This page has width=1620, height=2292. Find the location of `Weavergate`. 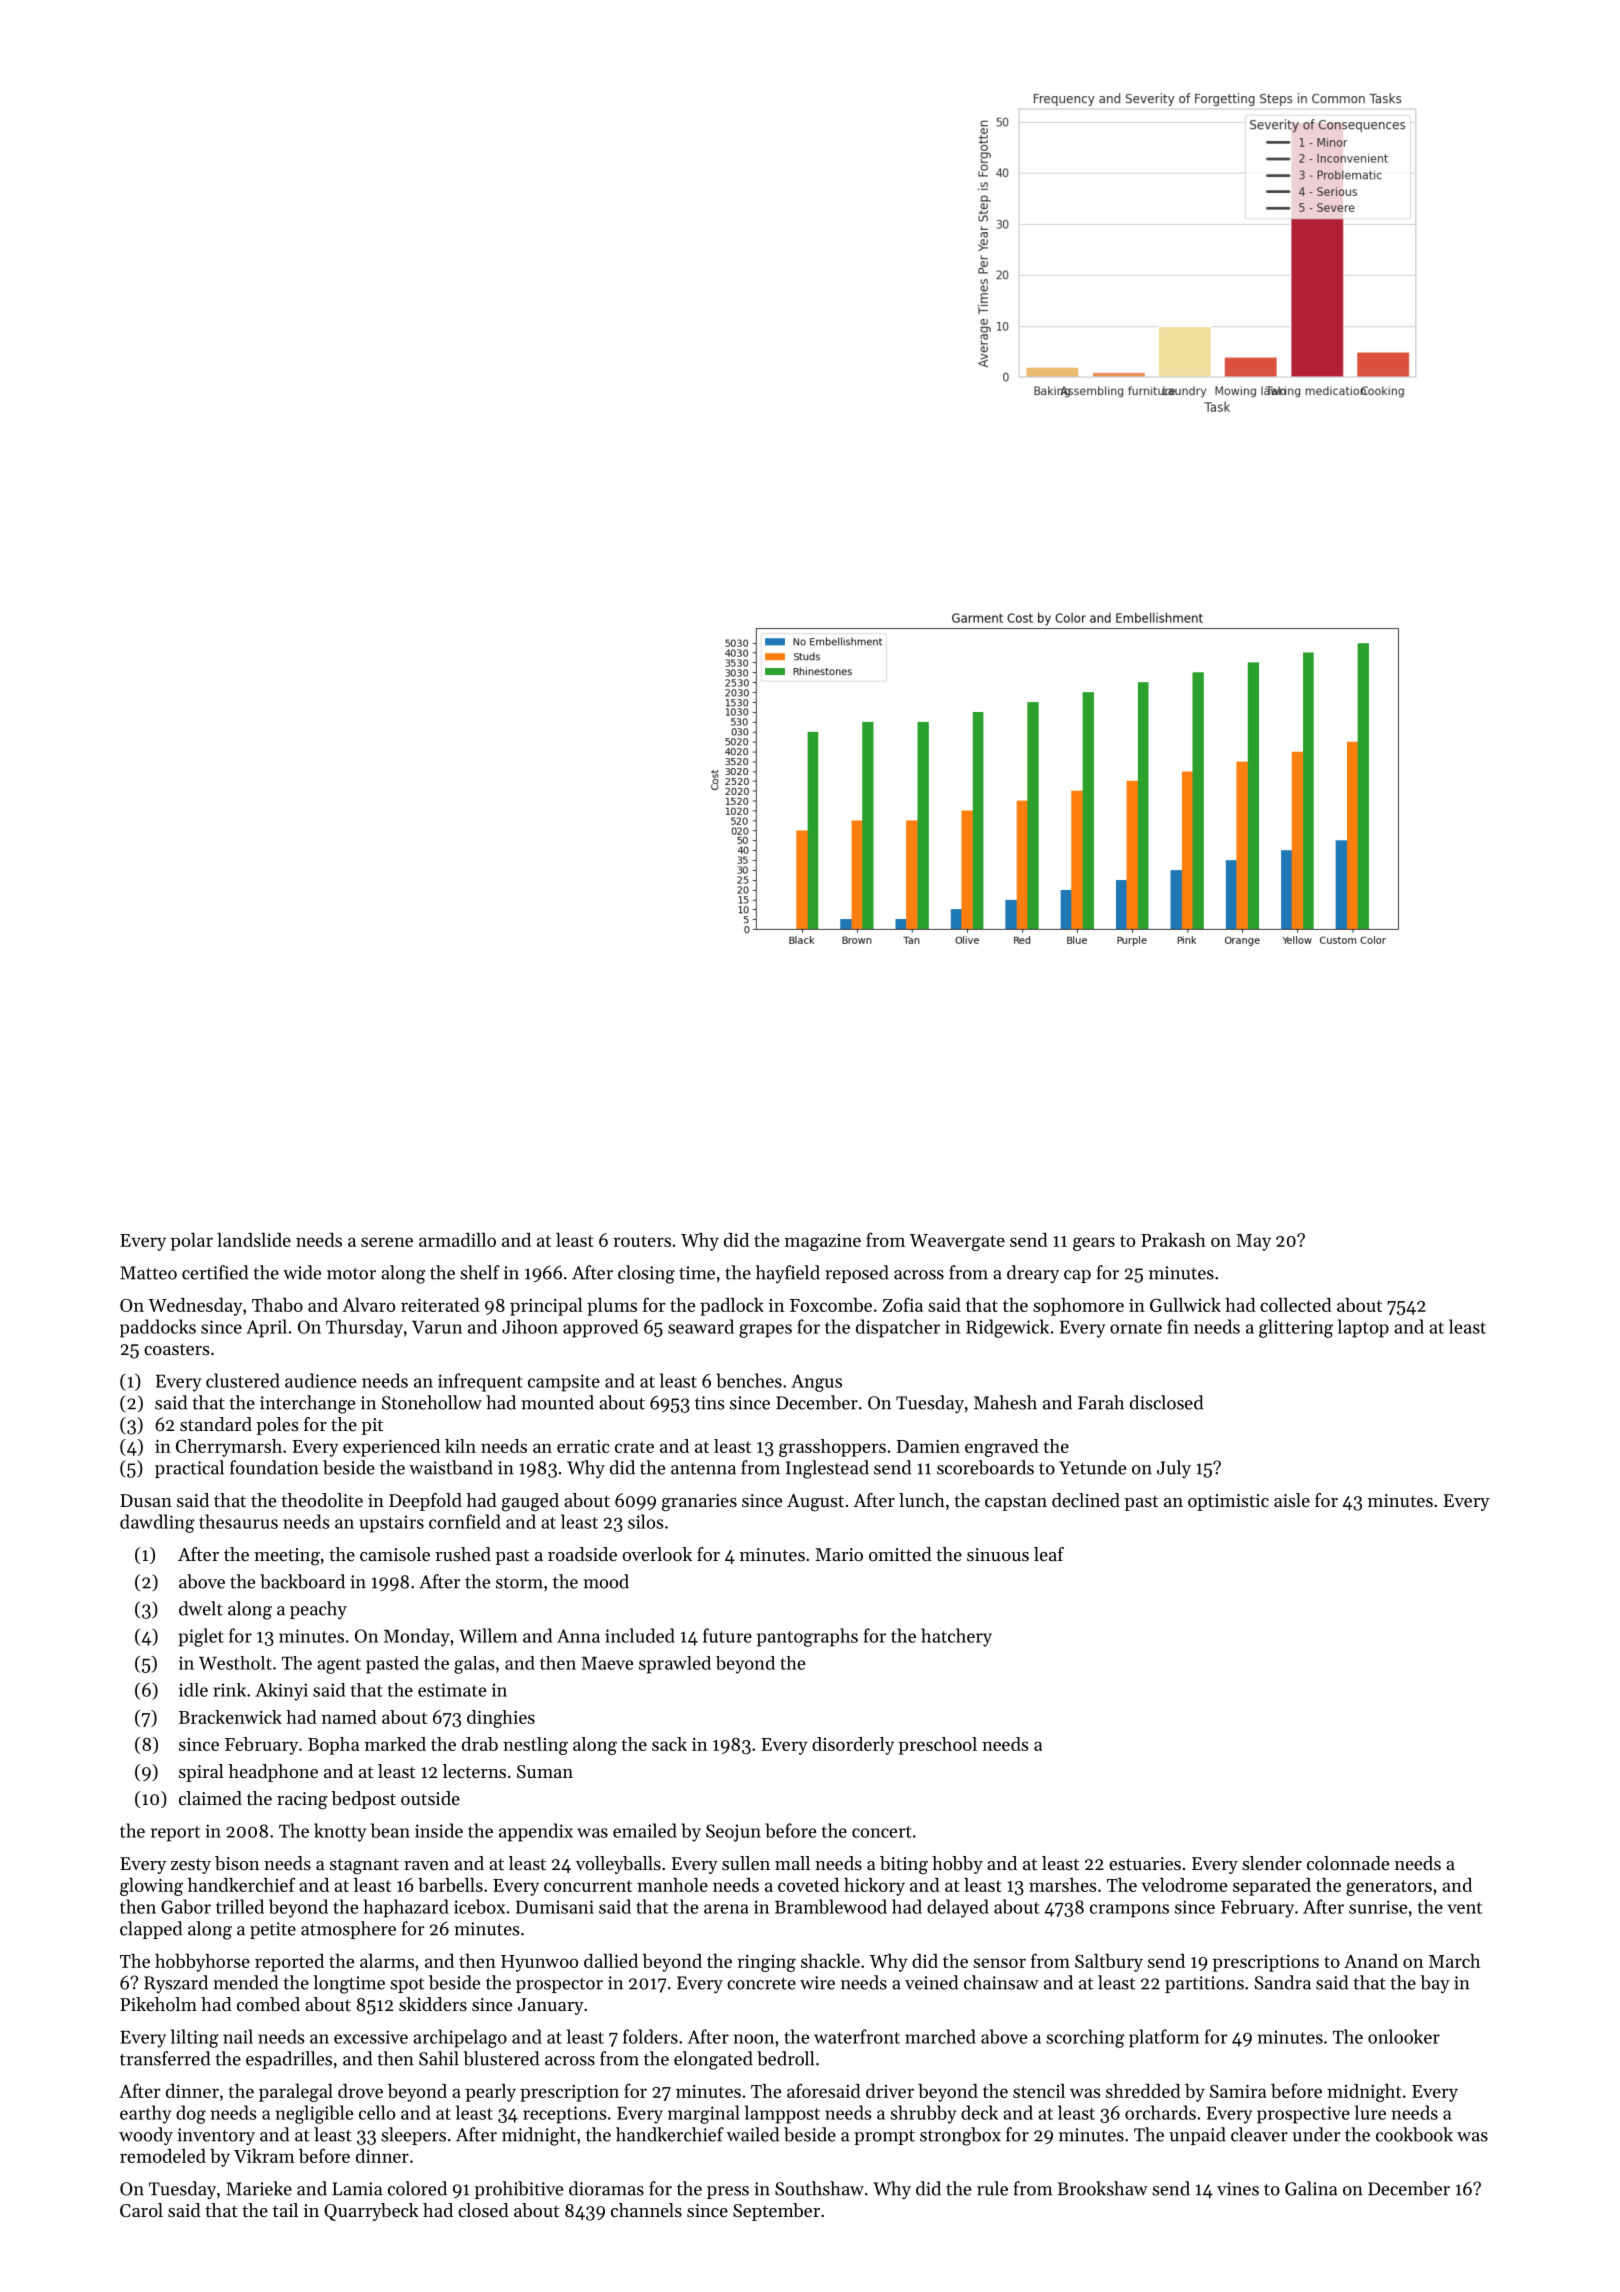

Weavergate is located at coordinates (957, 1242).
